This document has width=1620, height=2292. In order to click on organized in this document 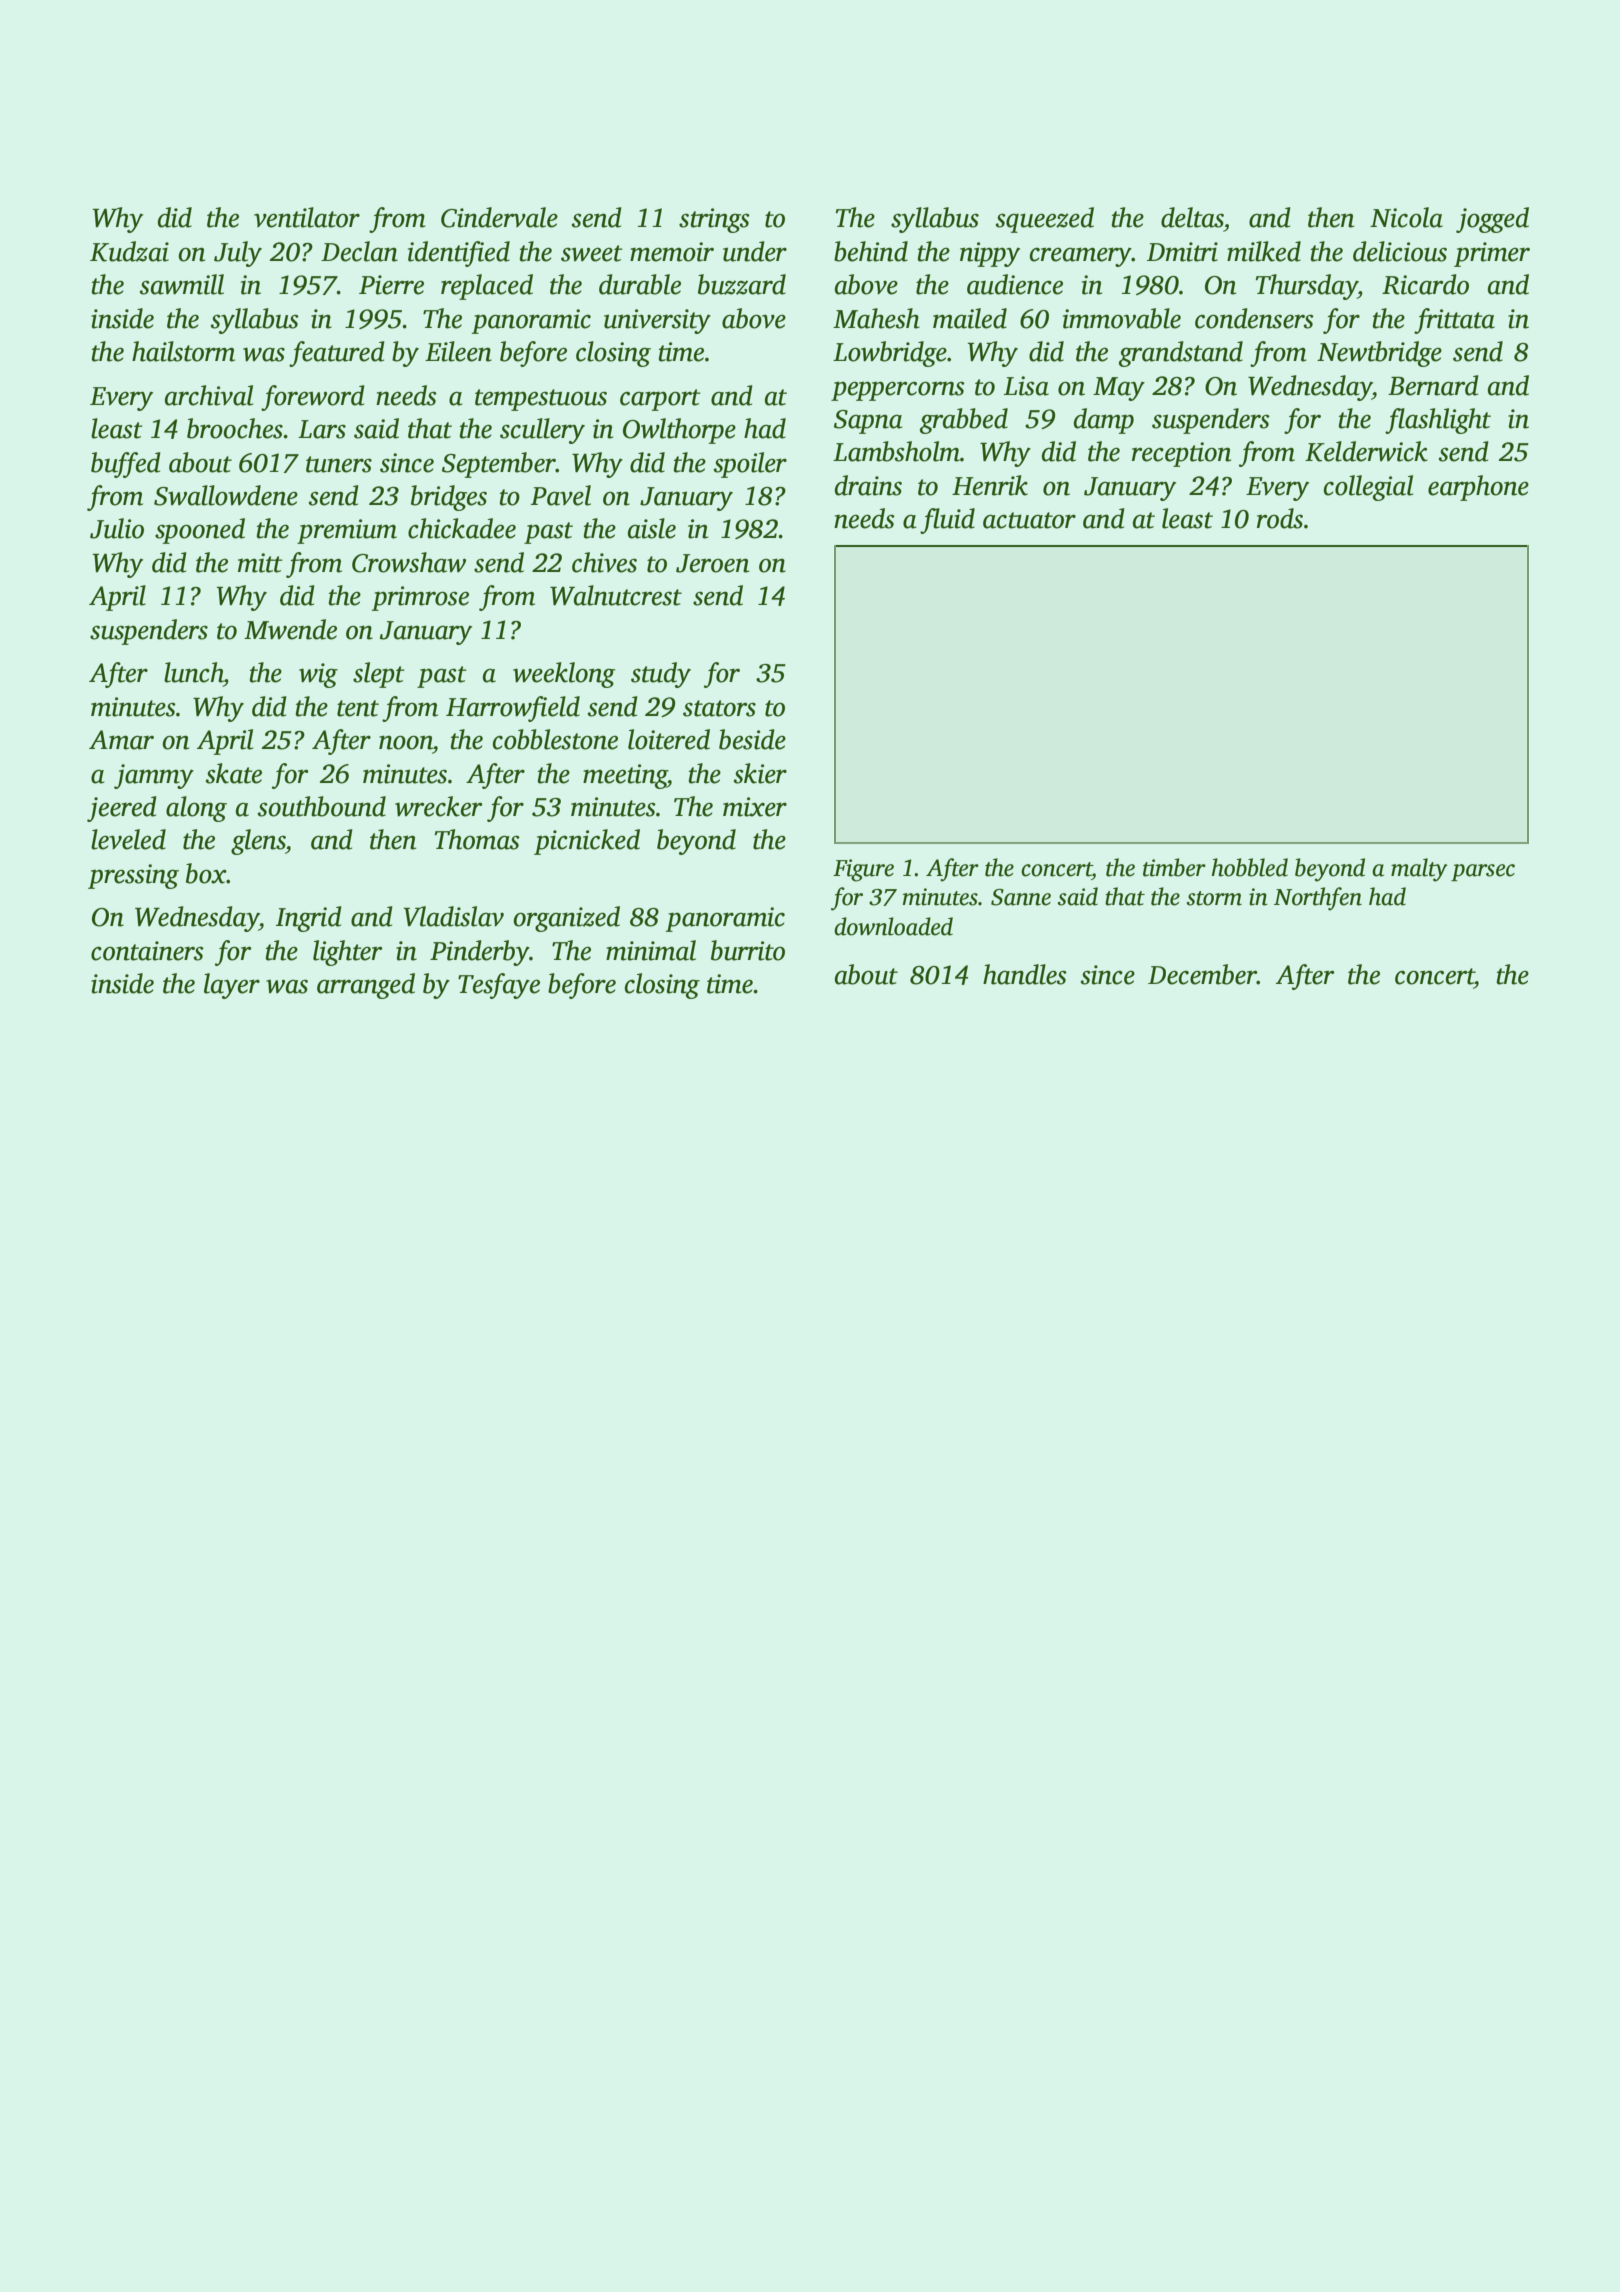, I will do `click(566, 919)`.
